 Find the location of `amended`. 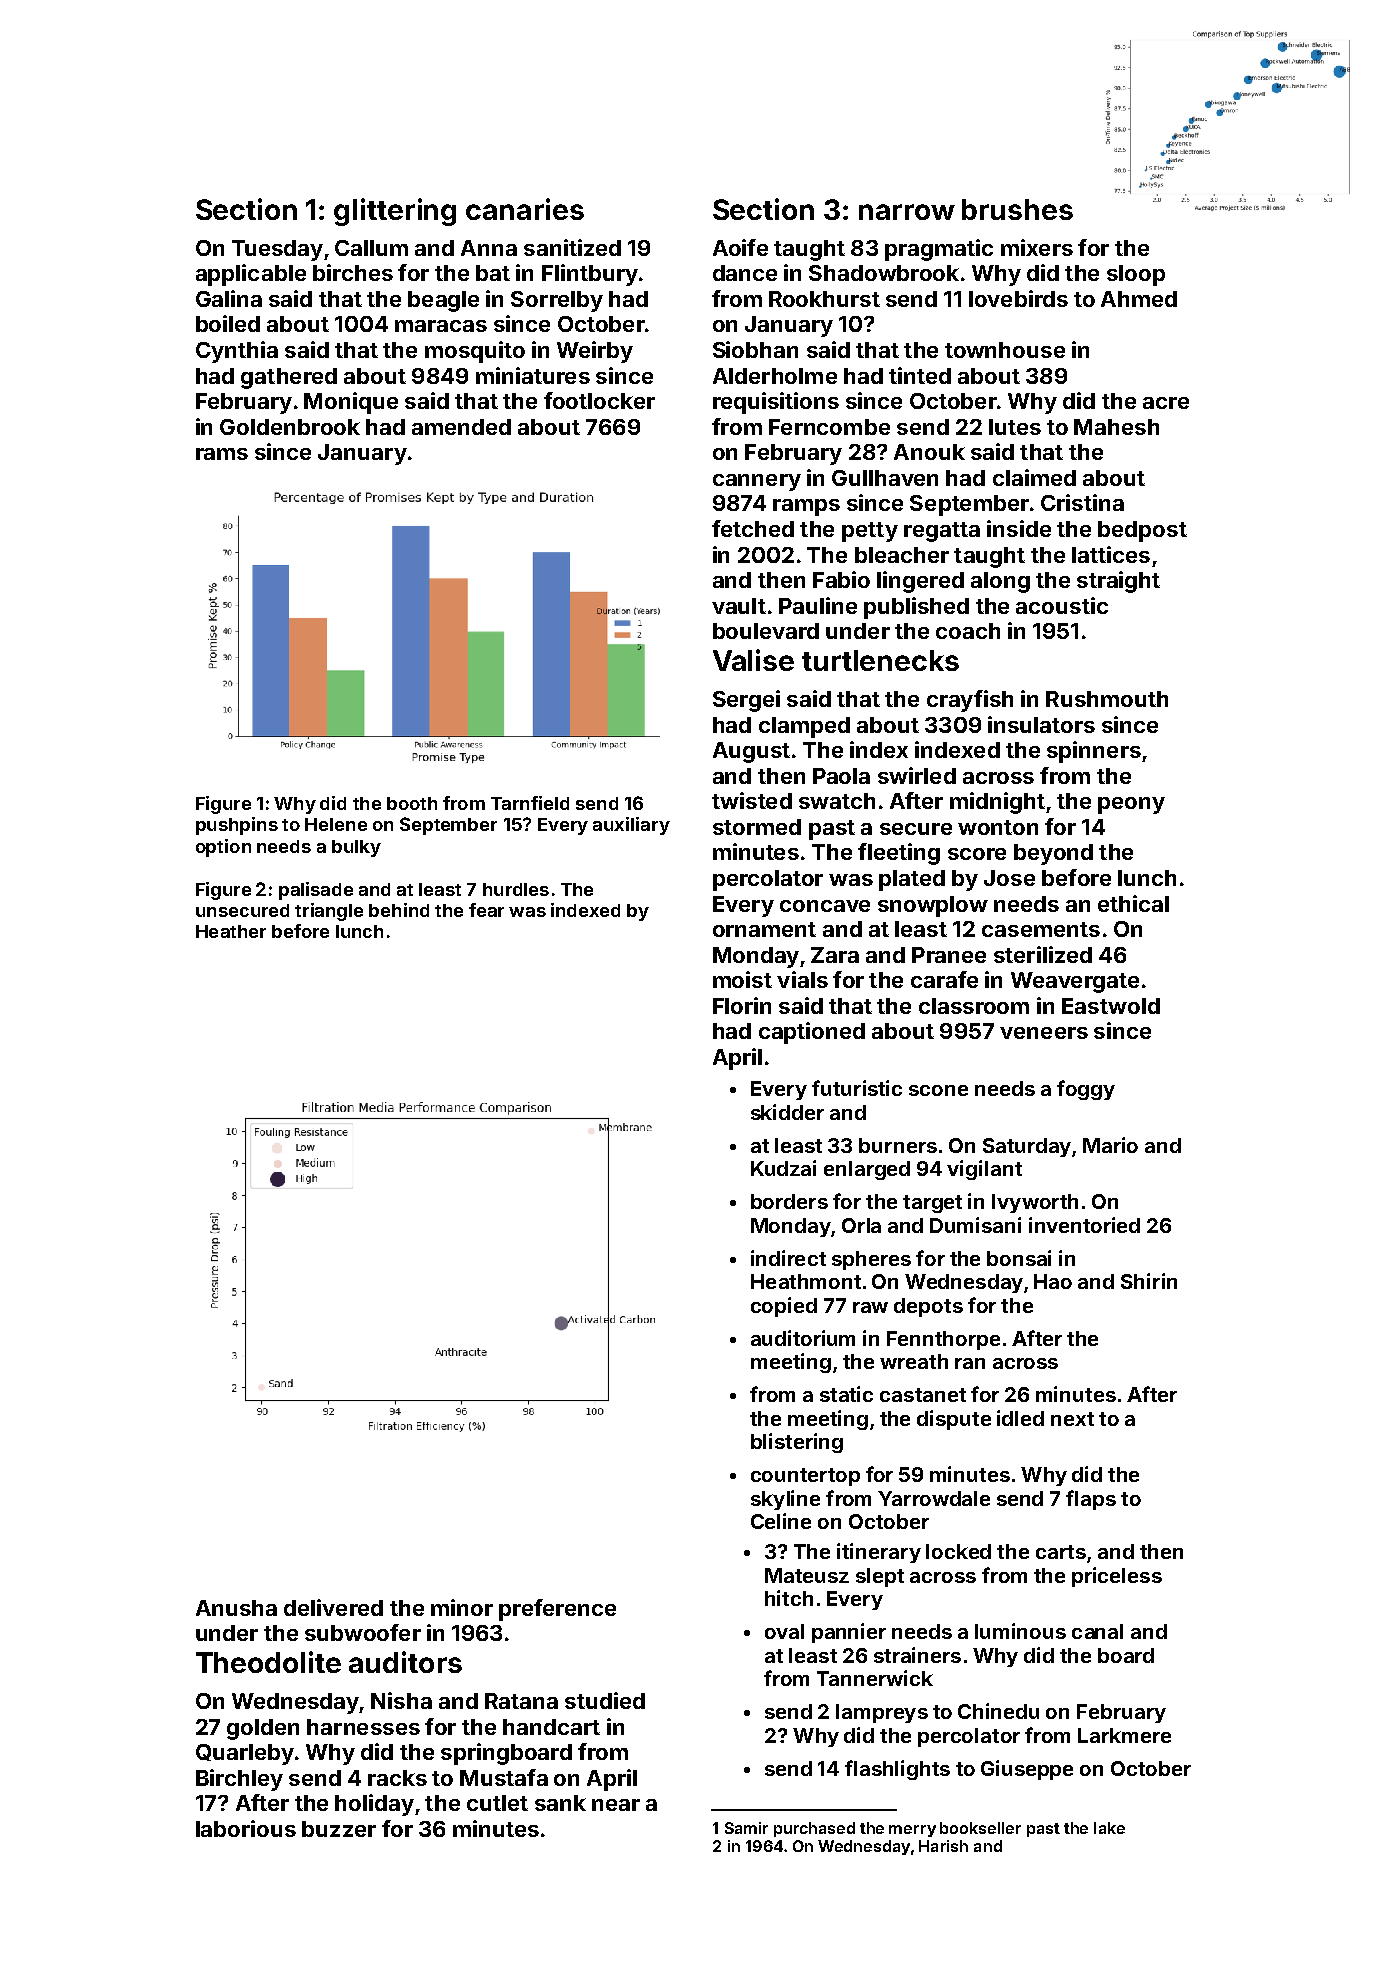

amended is located at coordinates (461, 427).
